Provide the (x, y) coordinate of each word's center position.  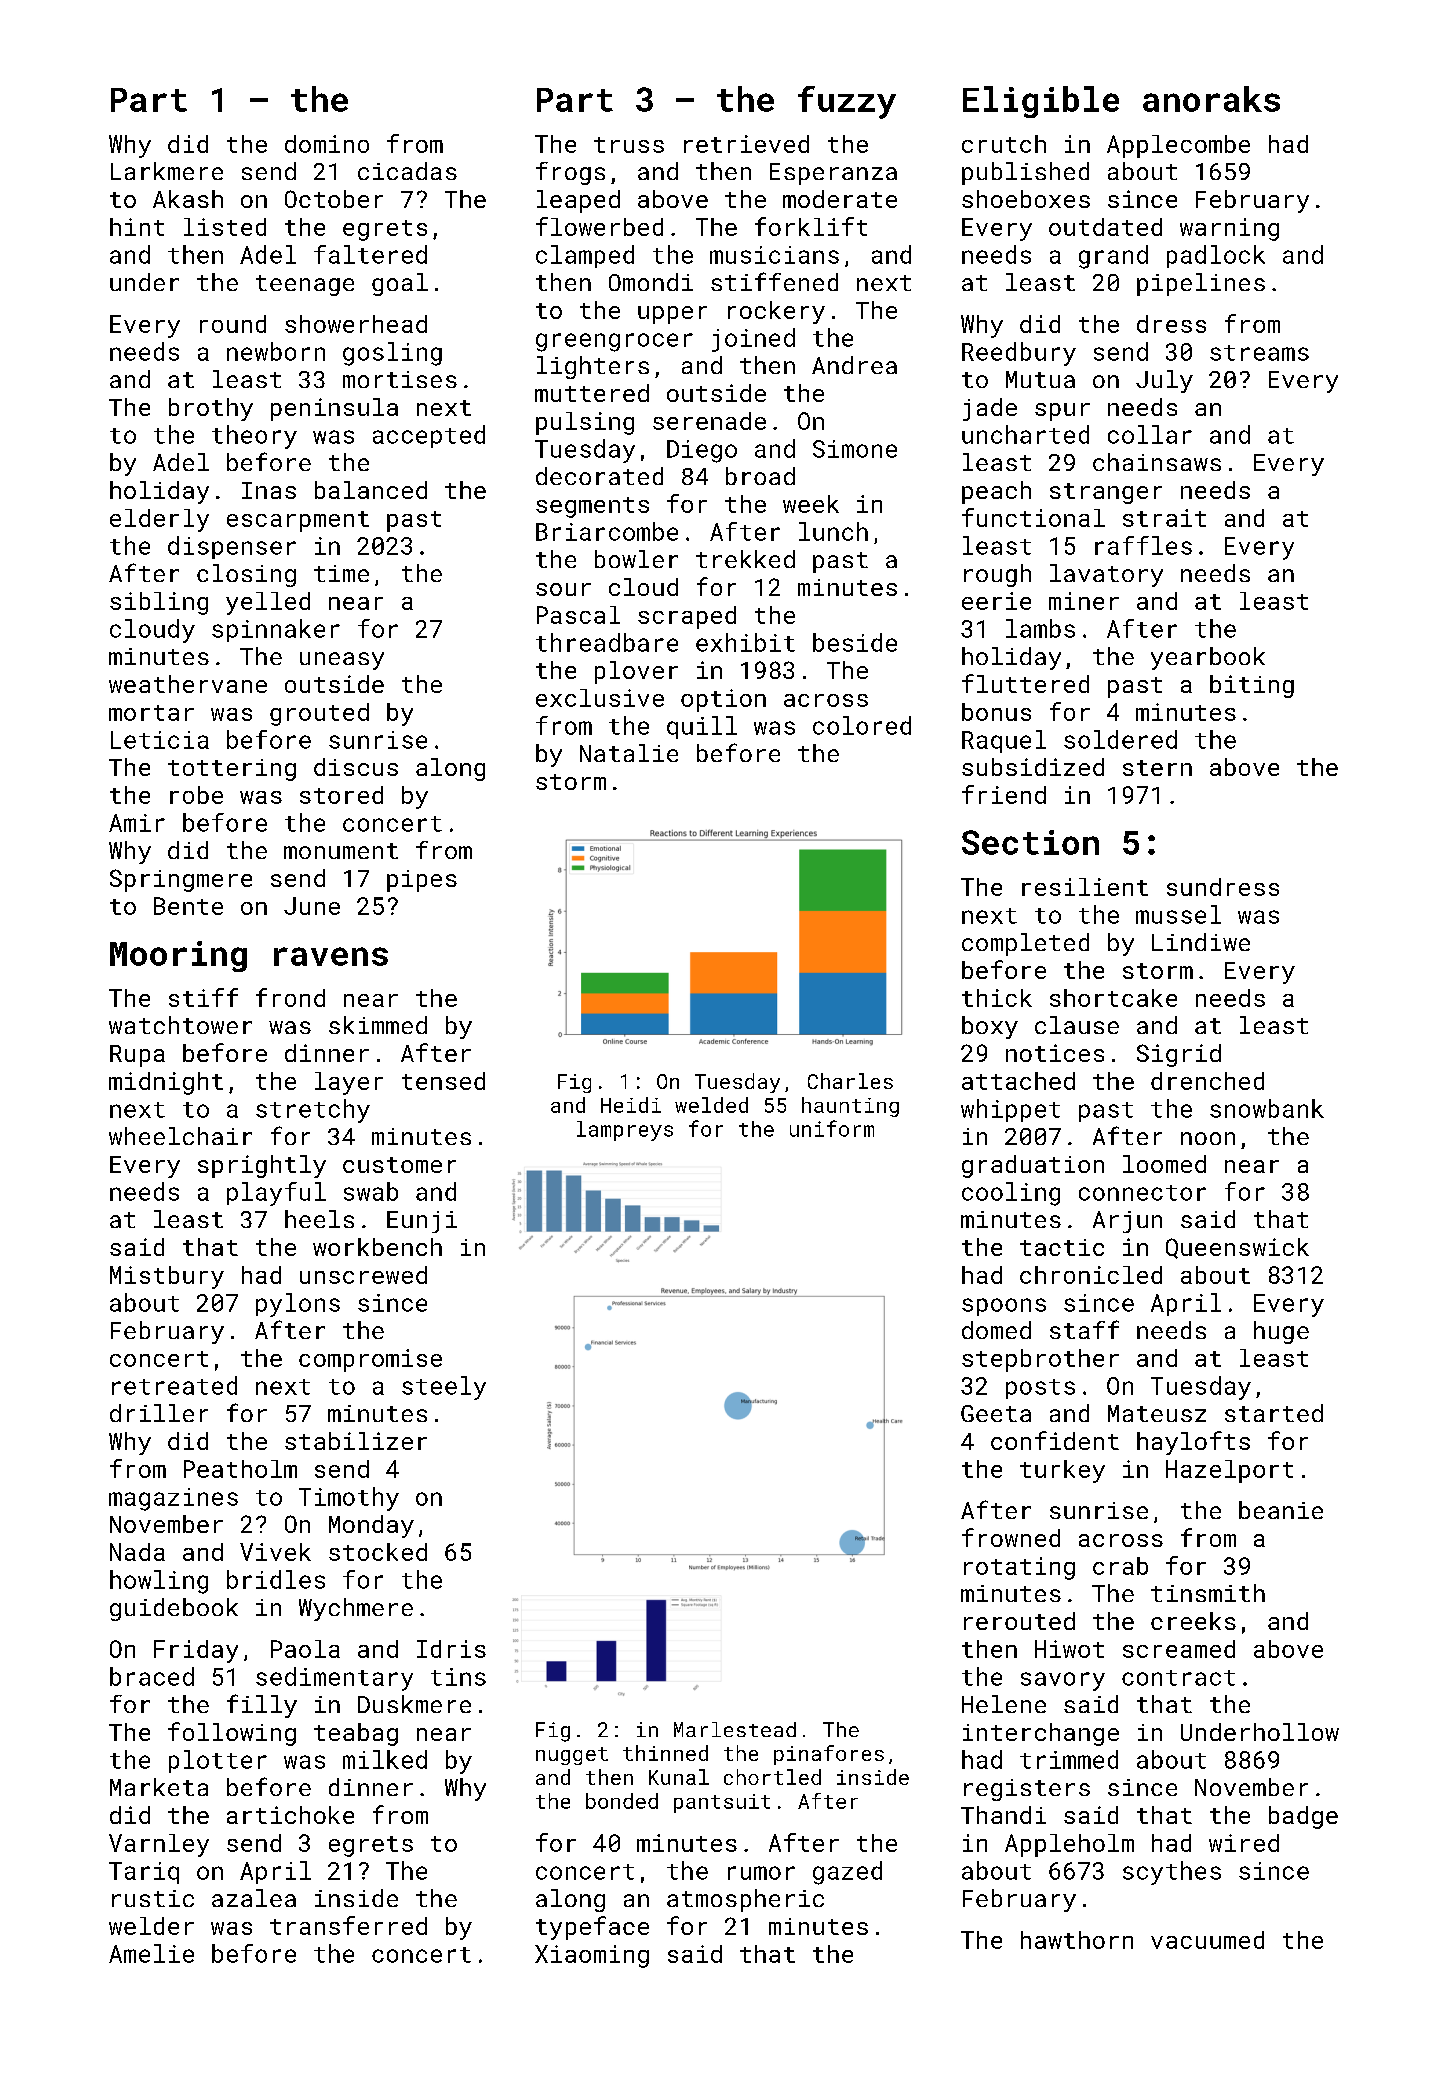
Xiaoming (592, 1956)
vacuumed (1207, 1940)
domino (327, 144)
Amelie (151, 1953)
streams (1259, 353)
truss (629, 145)
